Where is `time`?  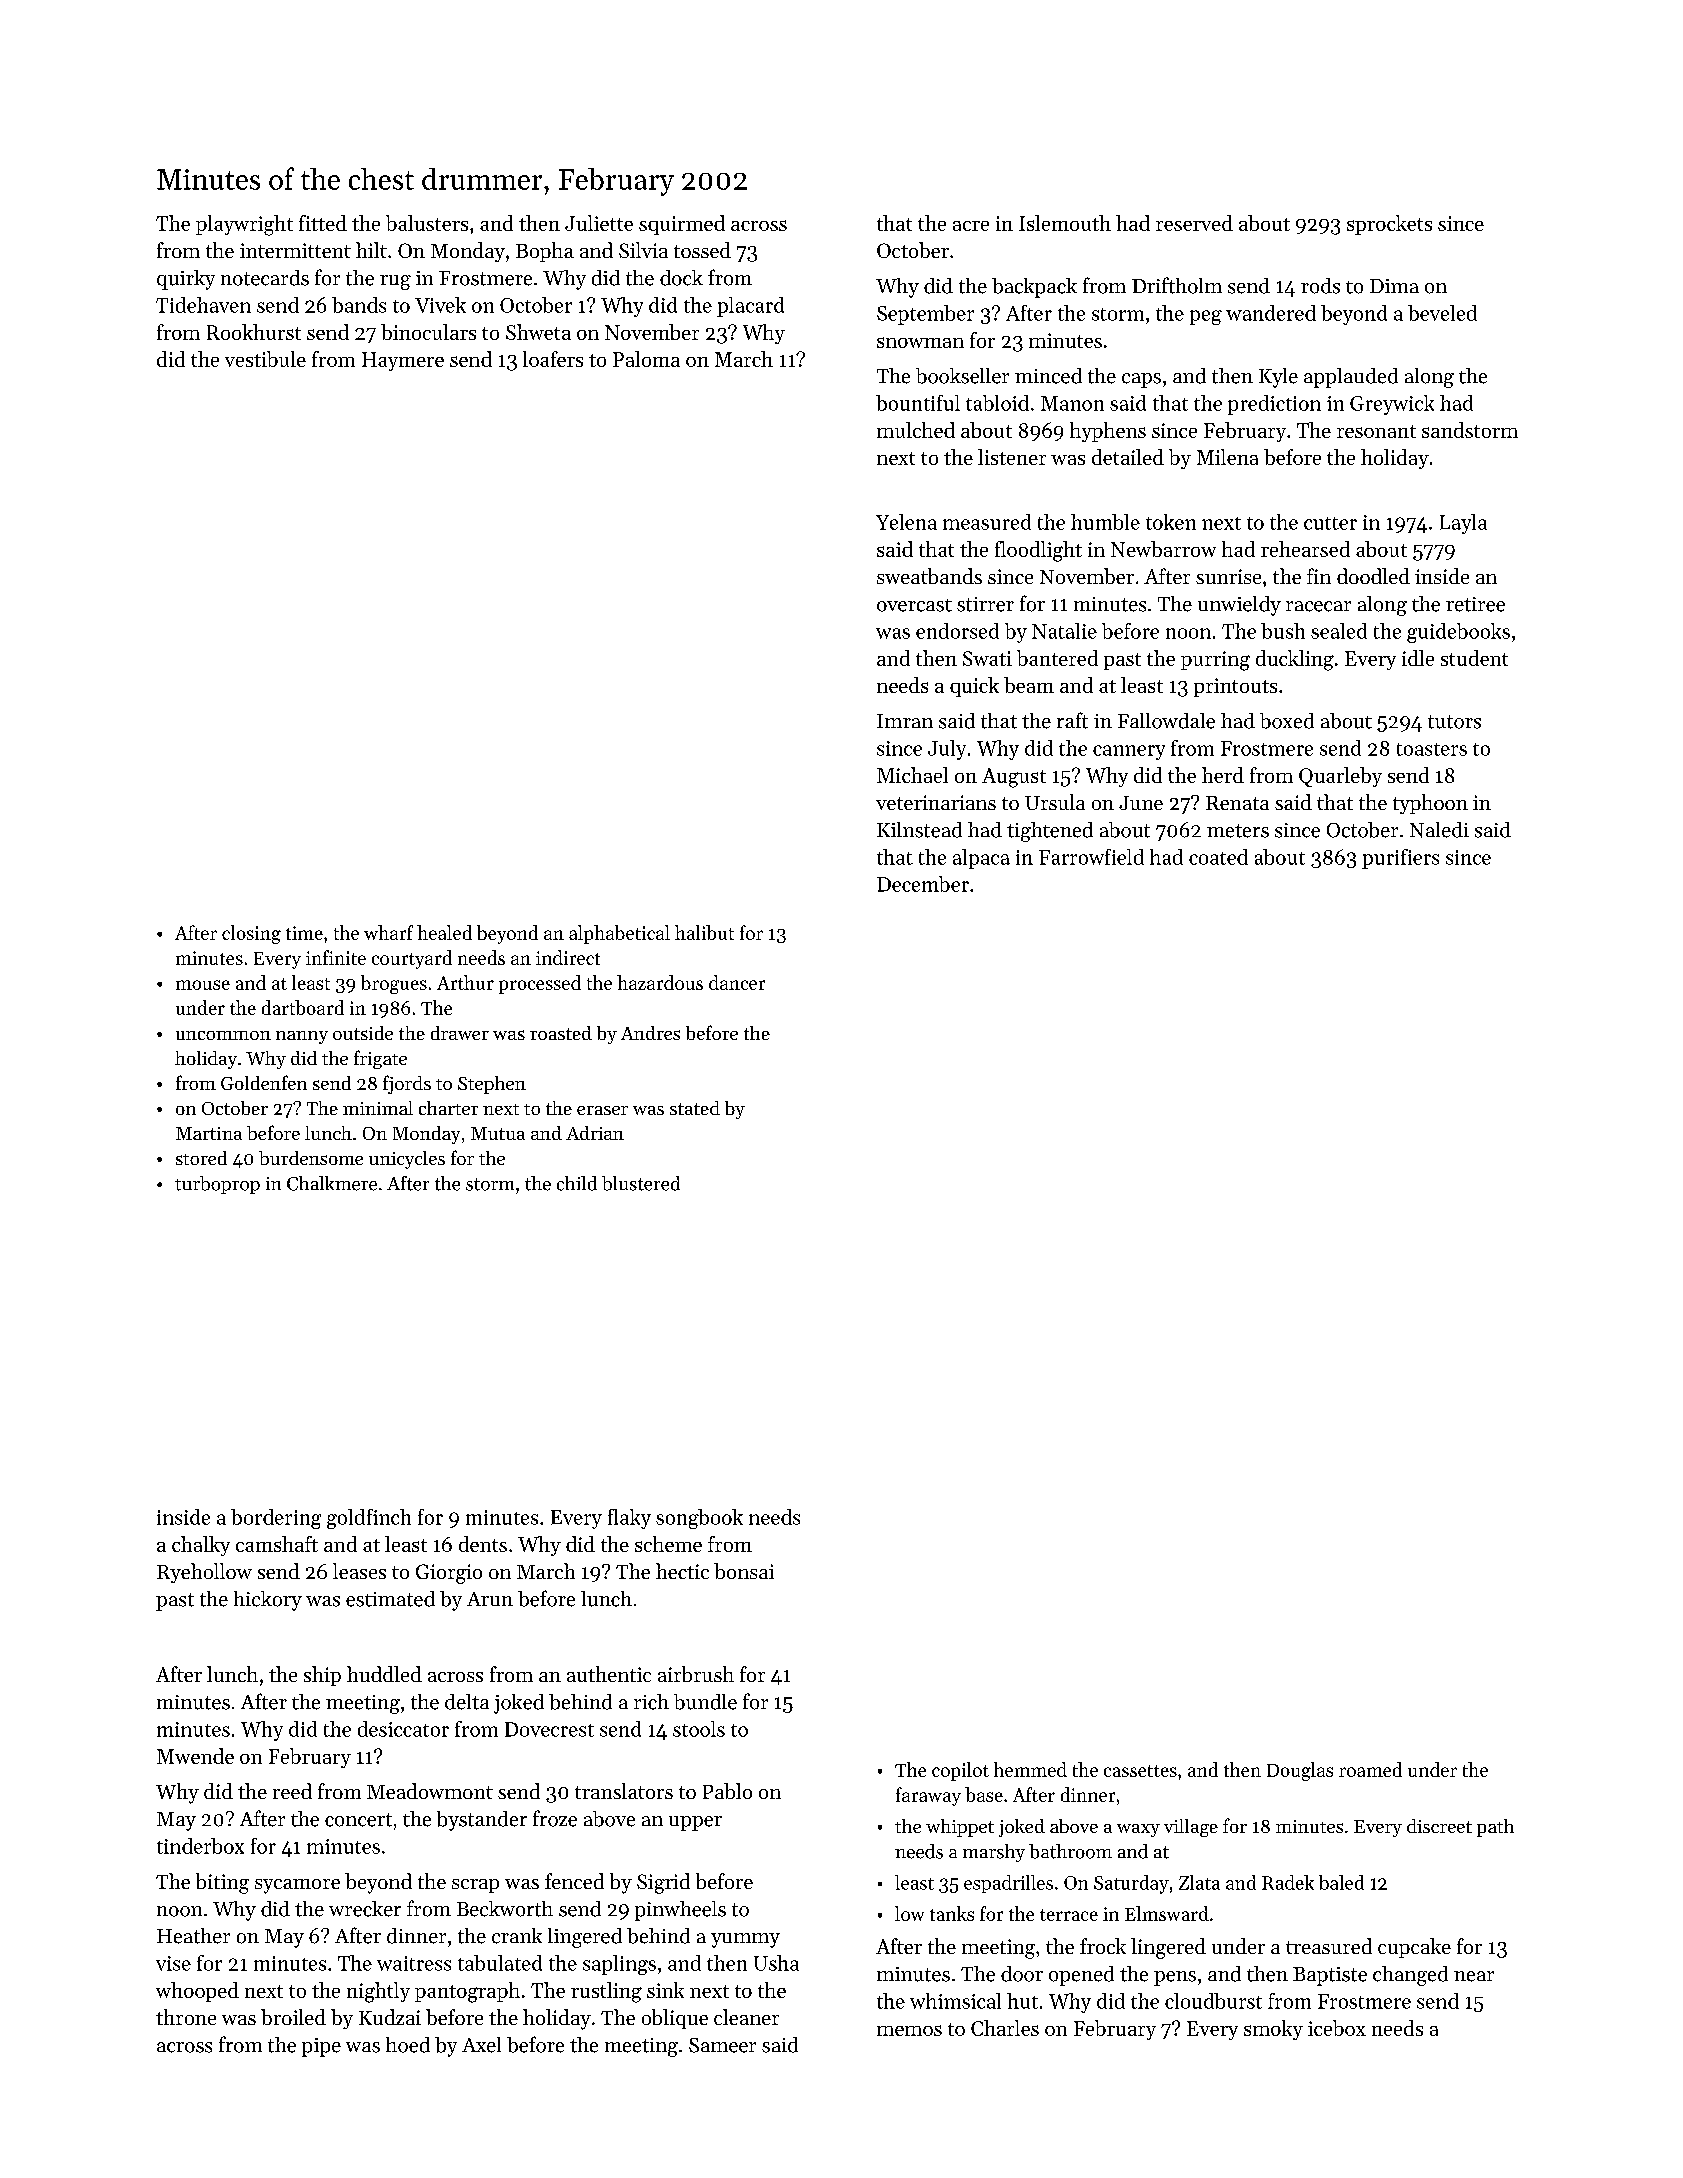
time is located at coordinates (304, 933).
